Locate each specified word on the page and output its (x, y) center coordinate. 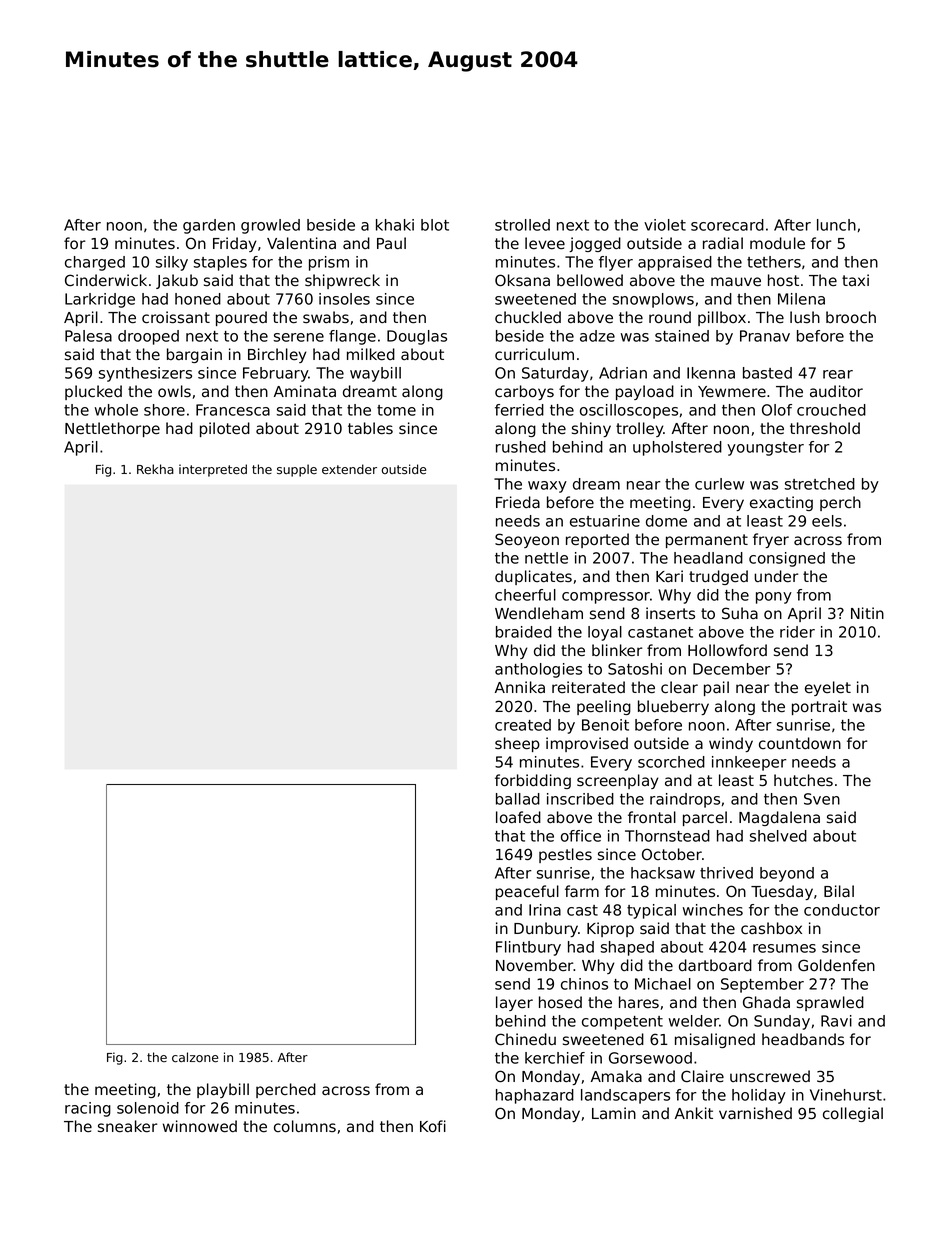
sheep (517, 744)
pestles (565, 855)
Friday (234, 244)
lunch (836, 225)
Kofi (433, 1126)
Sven (822, 799)
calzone (195, 1057)
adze (597, 336)
